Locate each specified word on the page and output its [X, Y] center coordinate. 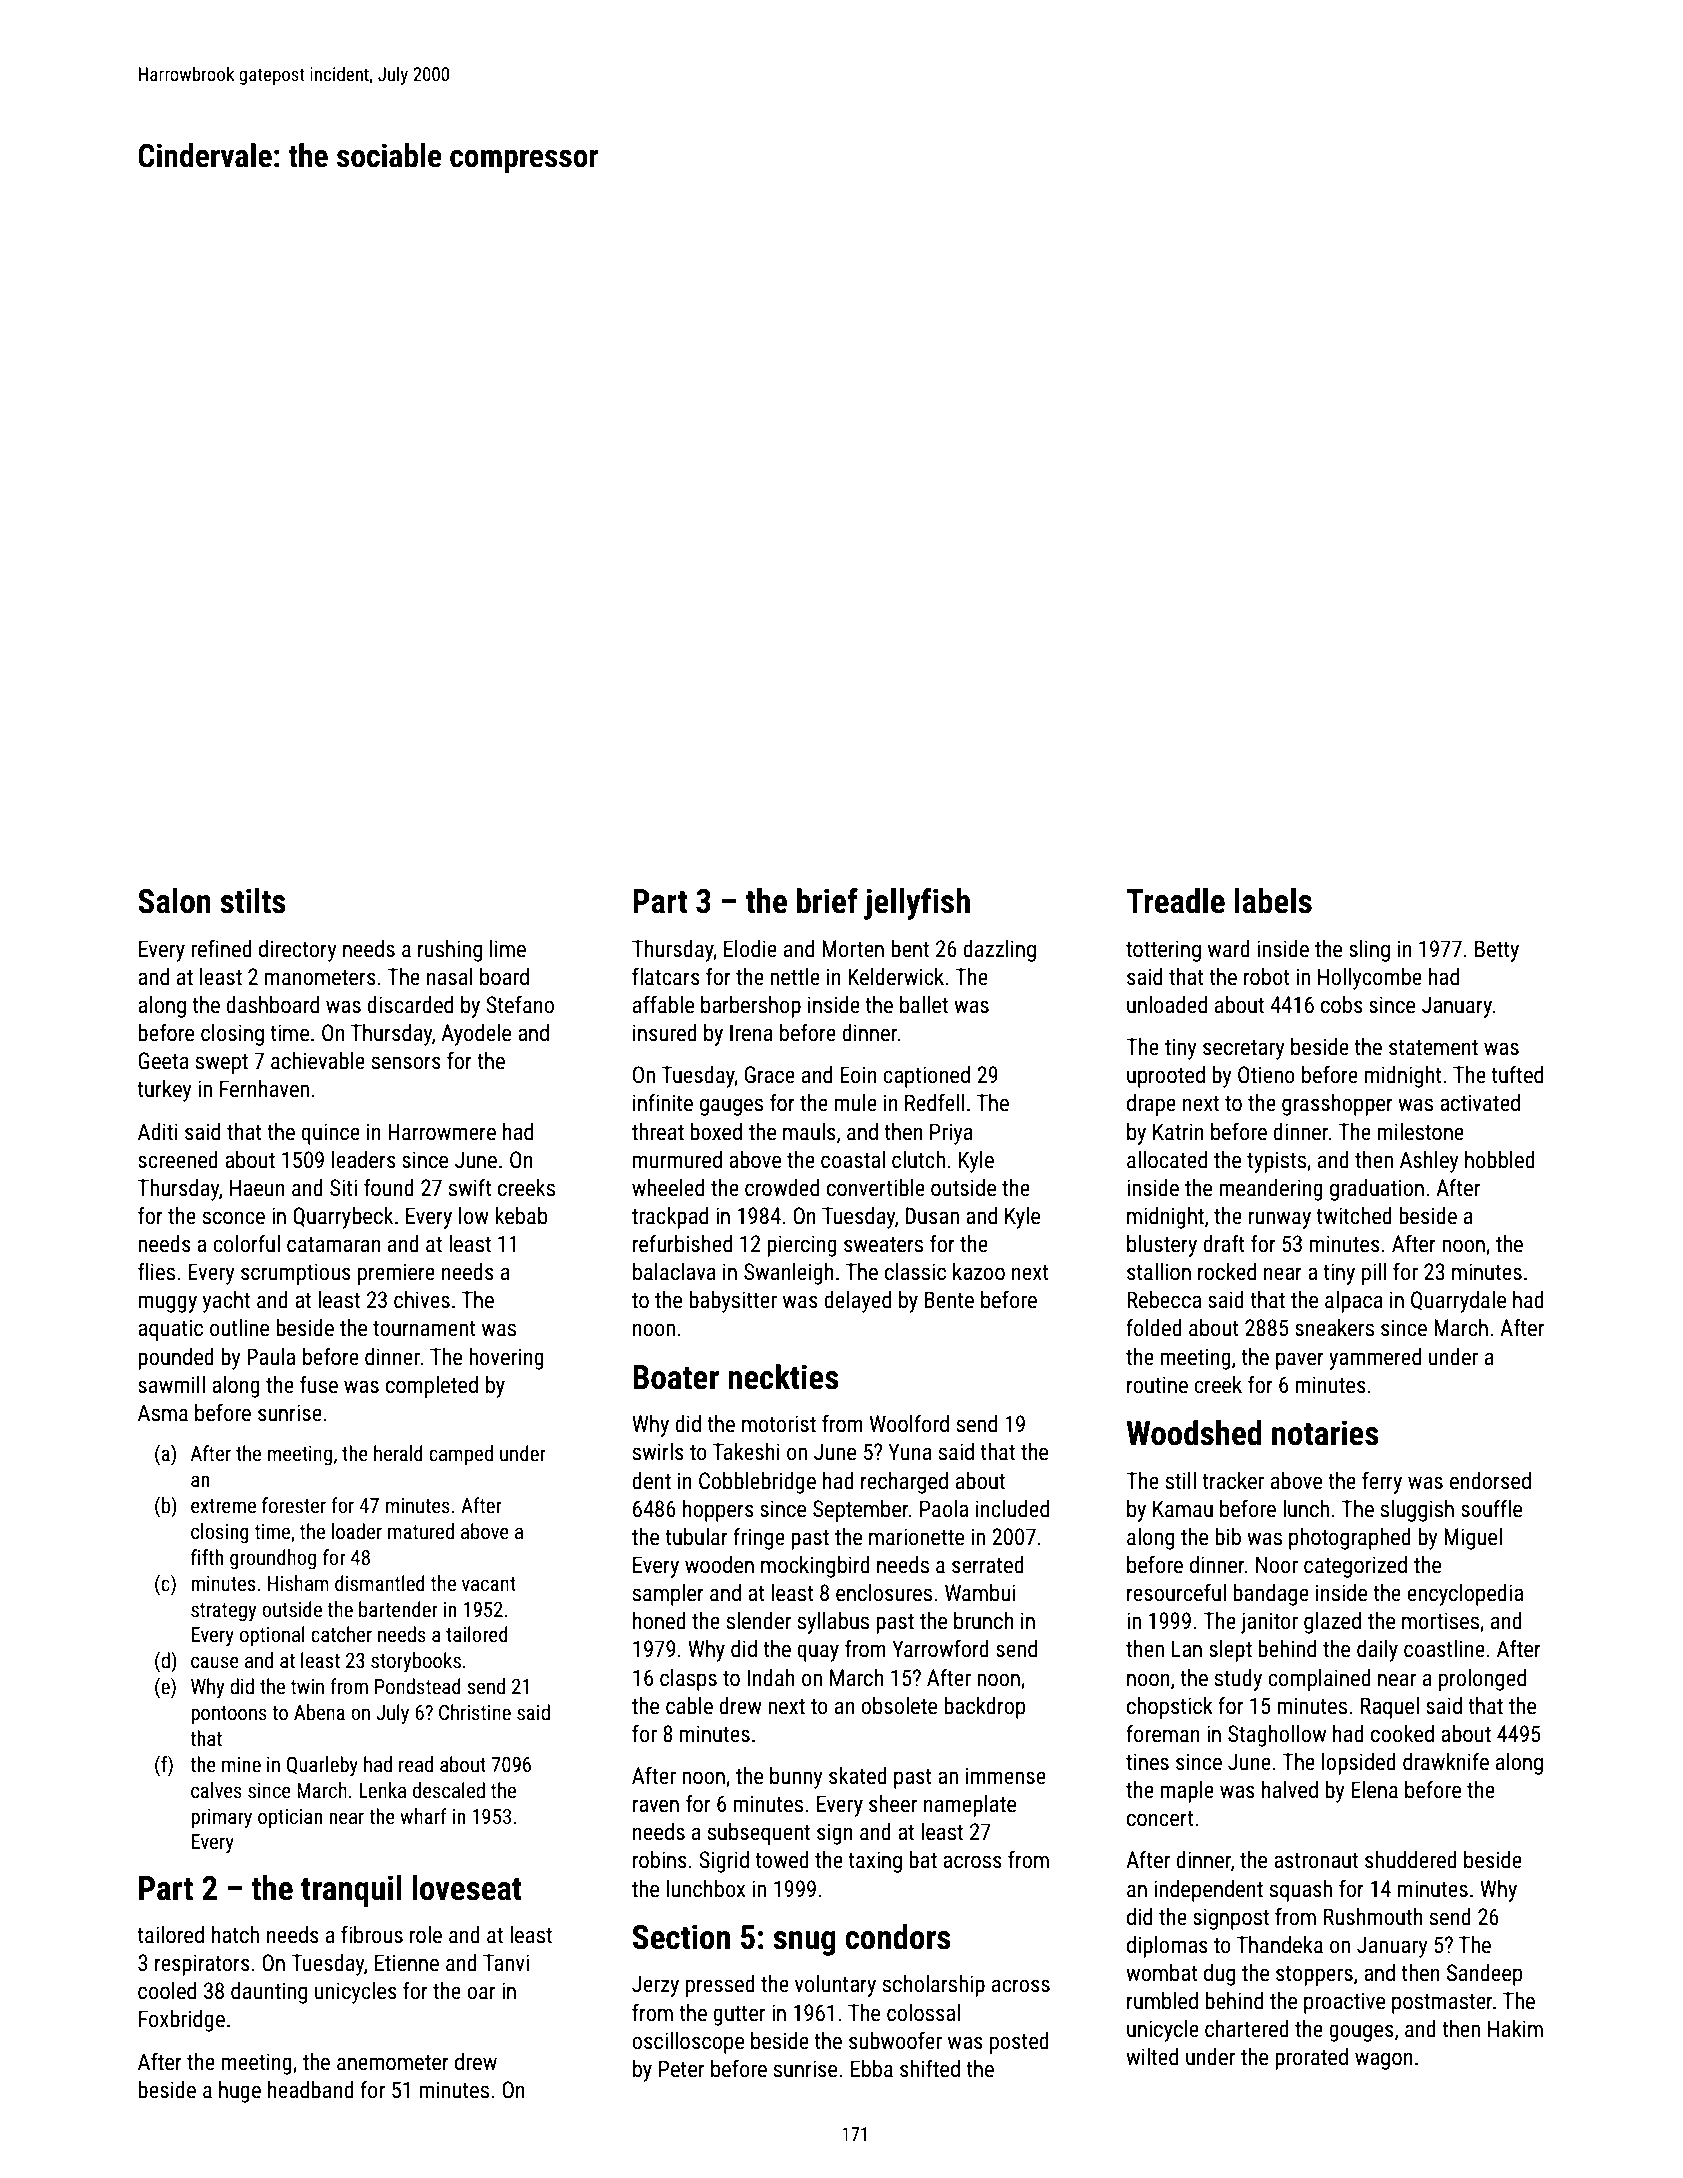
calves [216, 1790]
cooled [167, 1991]
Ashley [1429, 1162]
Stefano [520, 1004]
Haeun [257, 1188]
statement [1433, 1048]
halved [1290, 1790]
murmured [677, 1160]
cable [689, 1706]
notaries [1325, 1433]
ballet [924, 1005]
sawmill [171, 1385]
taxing [875, 1862]
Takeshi [746, 1452]
